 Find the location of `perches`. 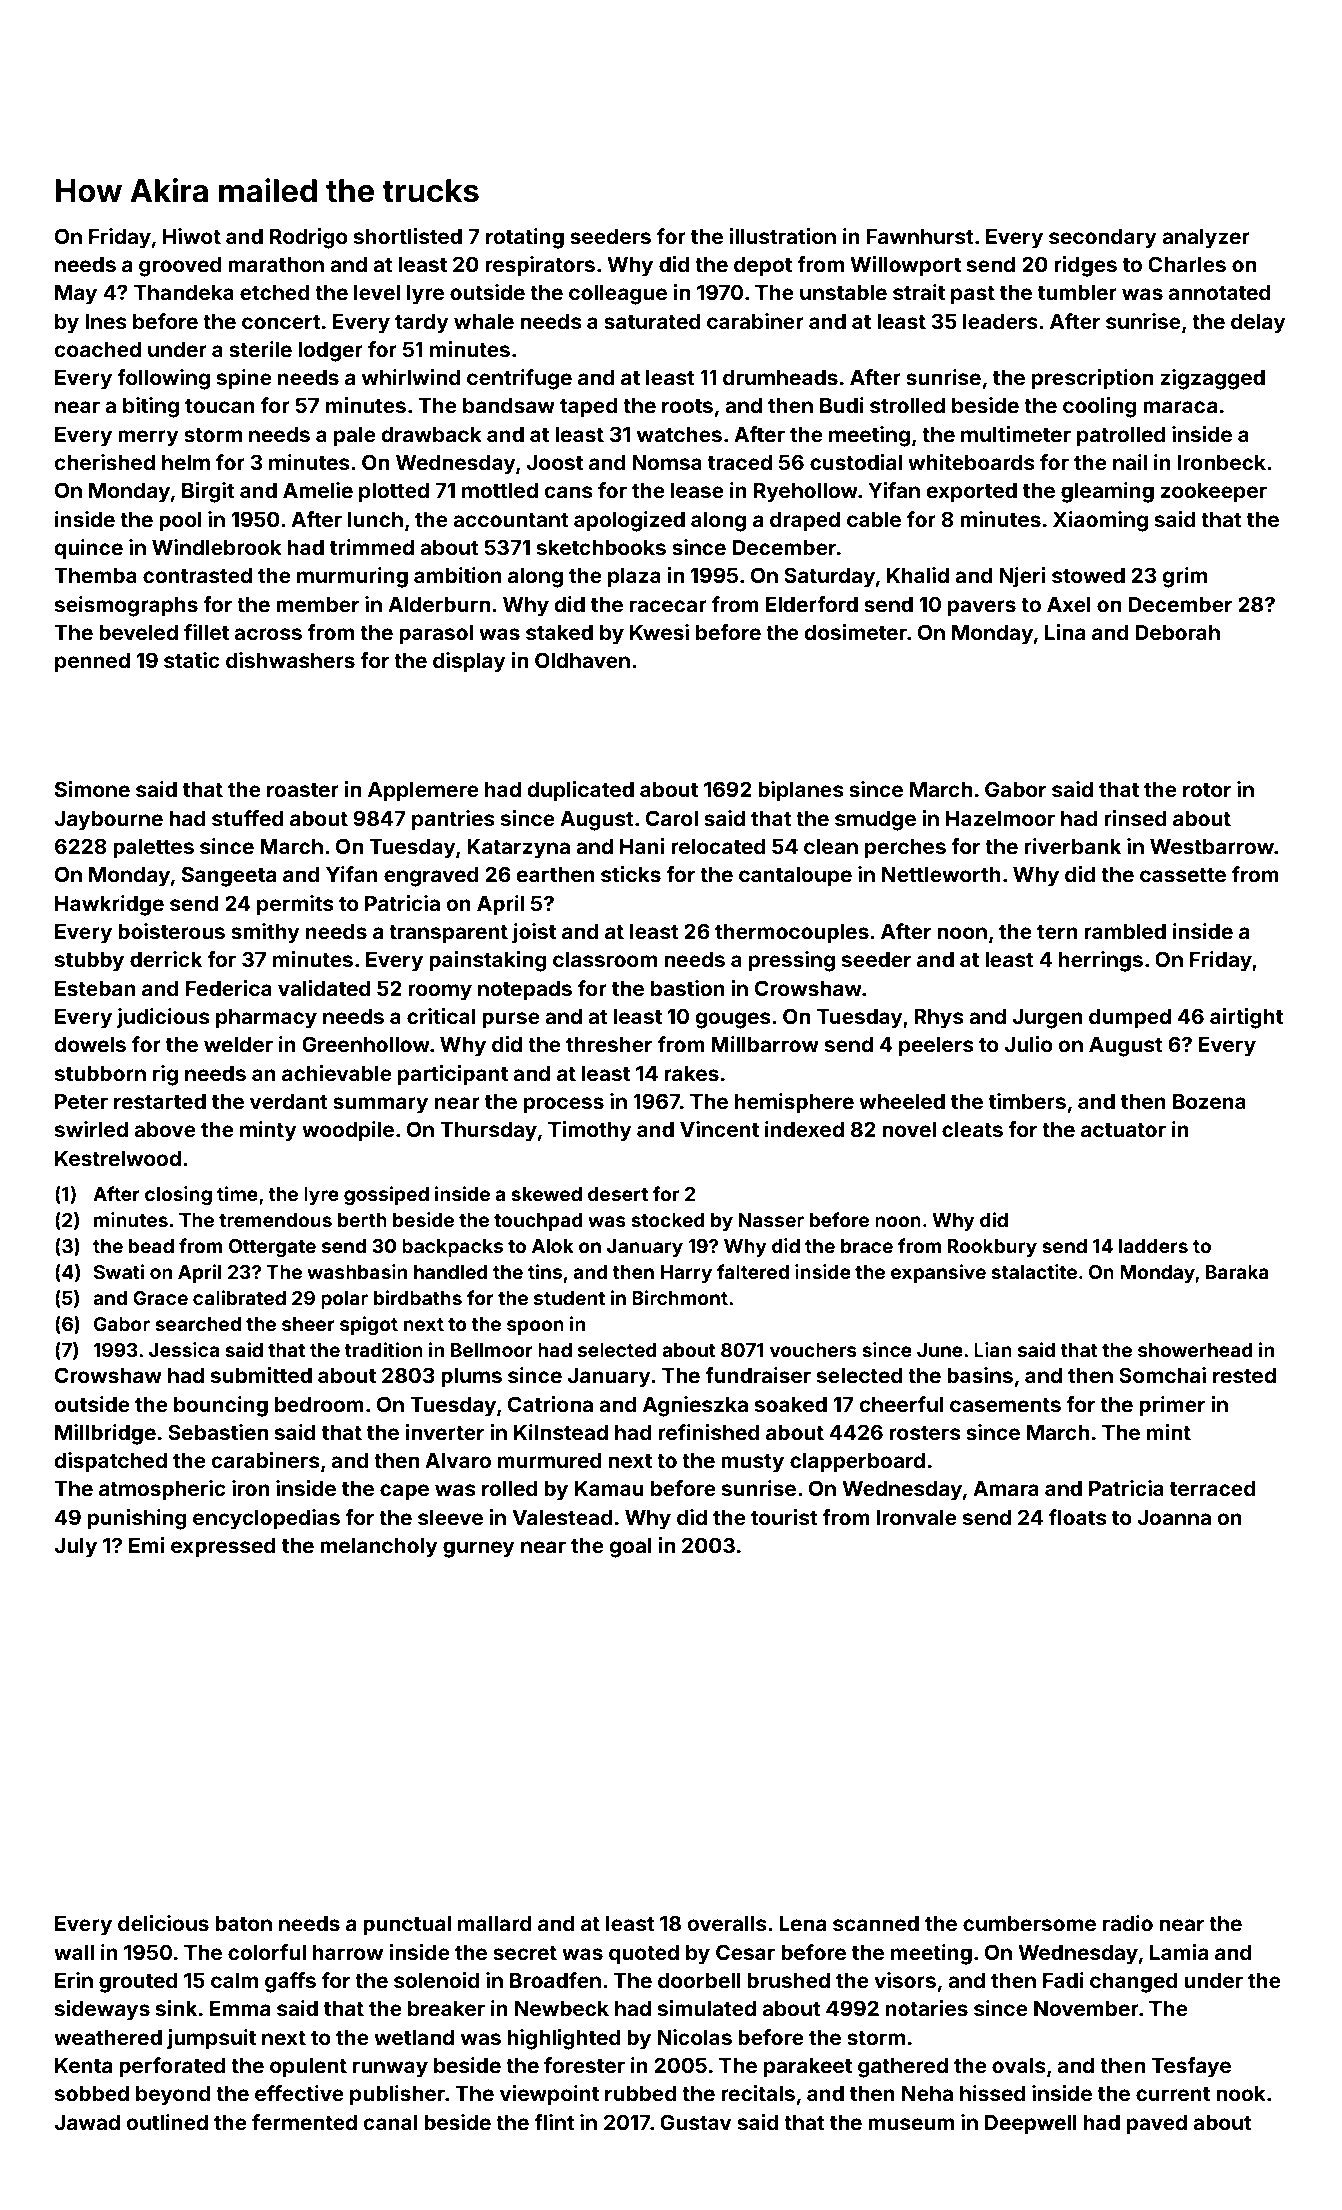

perches is located at coordinates (905, 849).
